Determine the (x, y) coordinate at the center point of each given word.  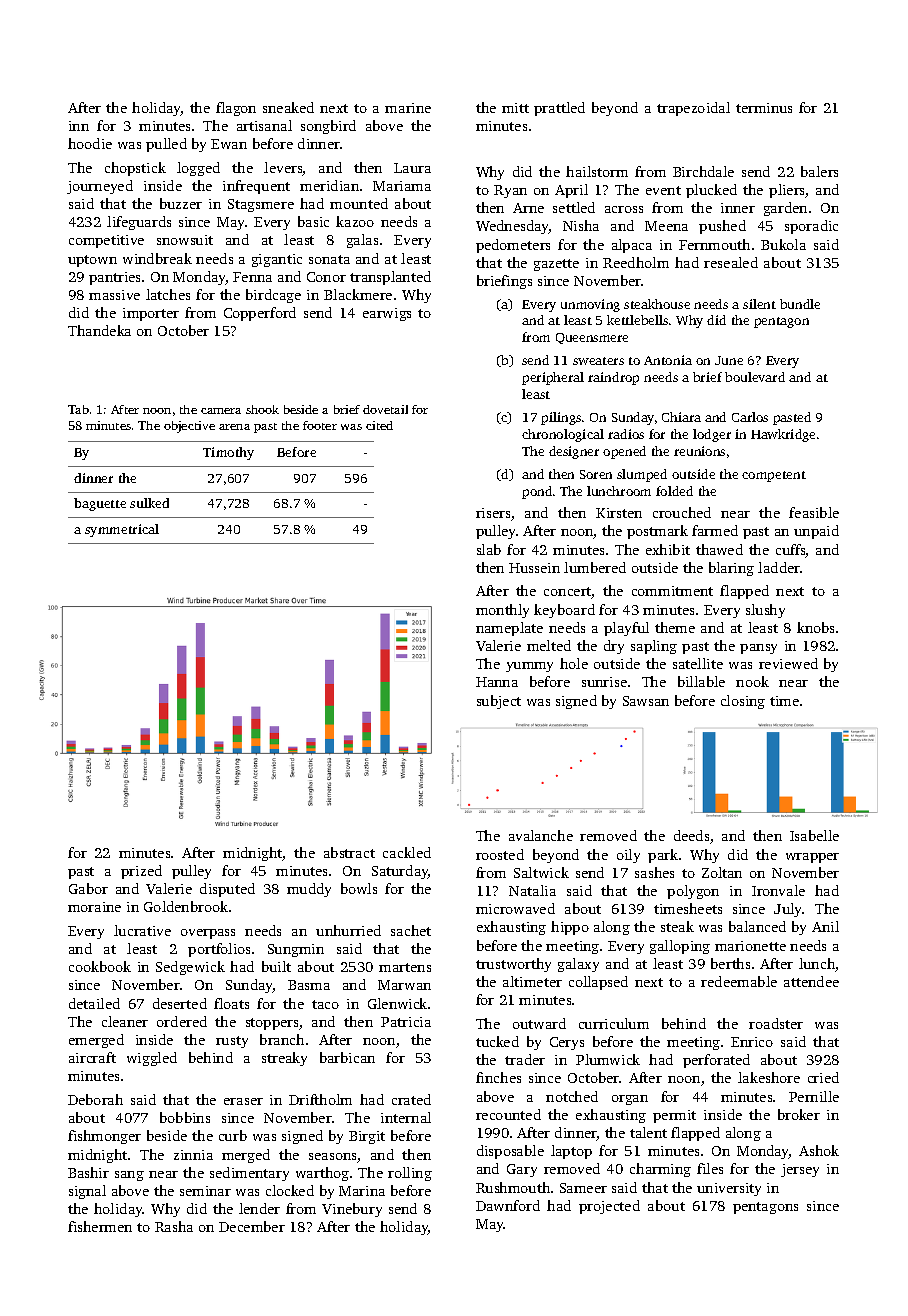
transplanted (390, 278)
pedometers (513, 246)
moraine (94, 907)
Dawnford (508, 1205)
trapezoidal (693, 109)
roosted (500, 854)
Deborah (95, 1099)
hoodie (90, 143)
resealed (731, 262)
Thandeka (99, 330)
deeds (691, 835)
